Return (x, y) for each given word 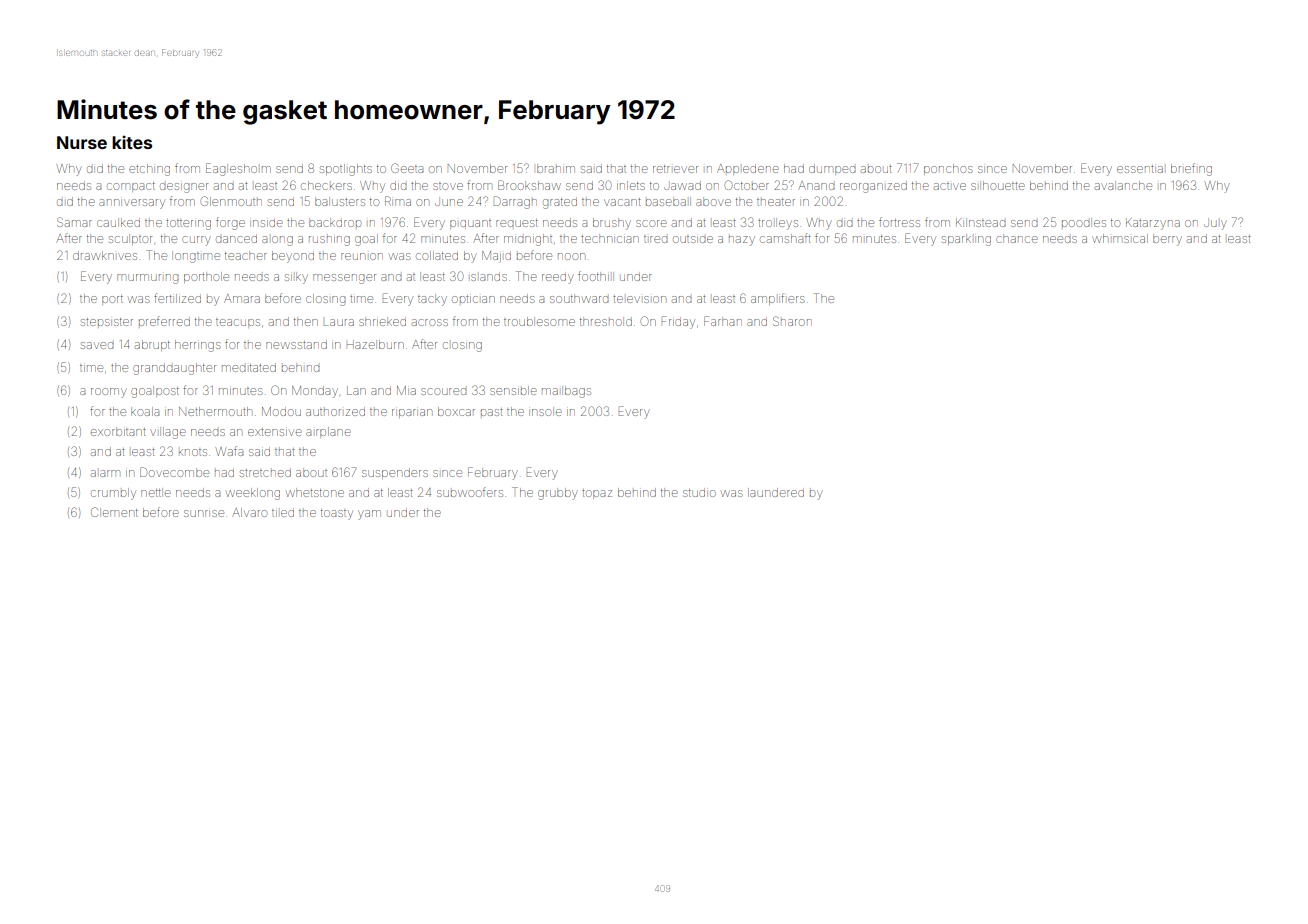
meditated (249, 367)
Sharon (792, 321)
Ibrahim (556, 168)
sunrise (204, 513)
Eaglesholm (238, 169)
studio (699, 493)
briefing (1191, 169)
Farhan (723, 321)
